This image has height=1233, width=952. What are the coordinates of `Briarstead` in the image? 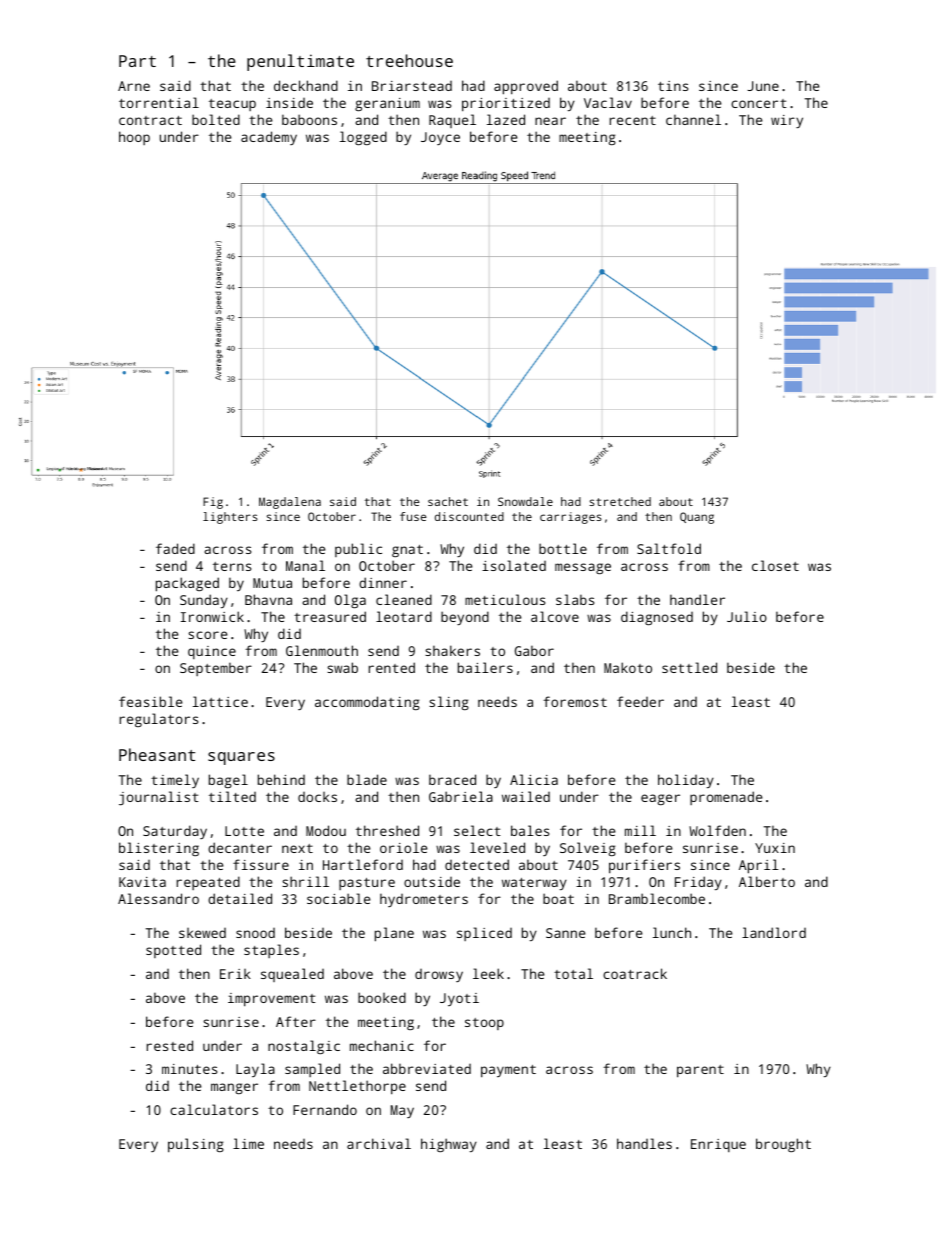 It's located at (412, 86).
